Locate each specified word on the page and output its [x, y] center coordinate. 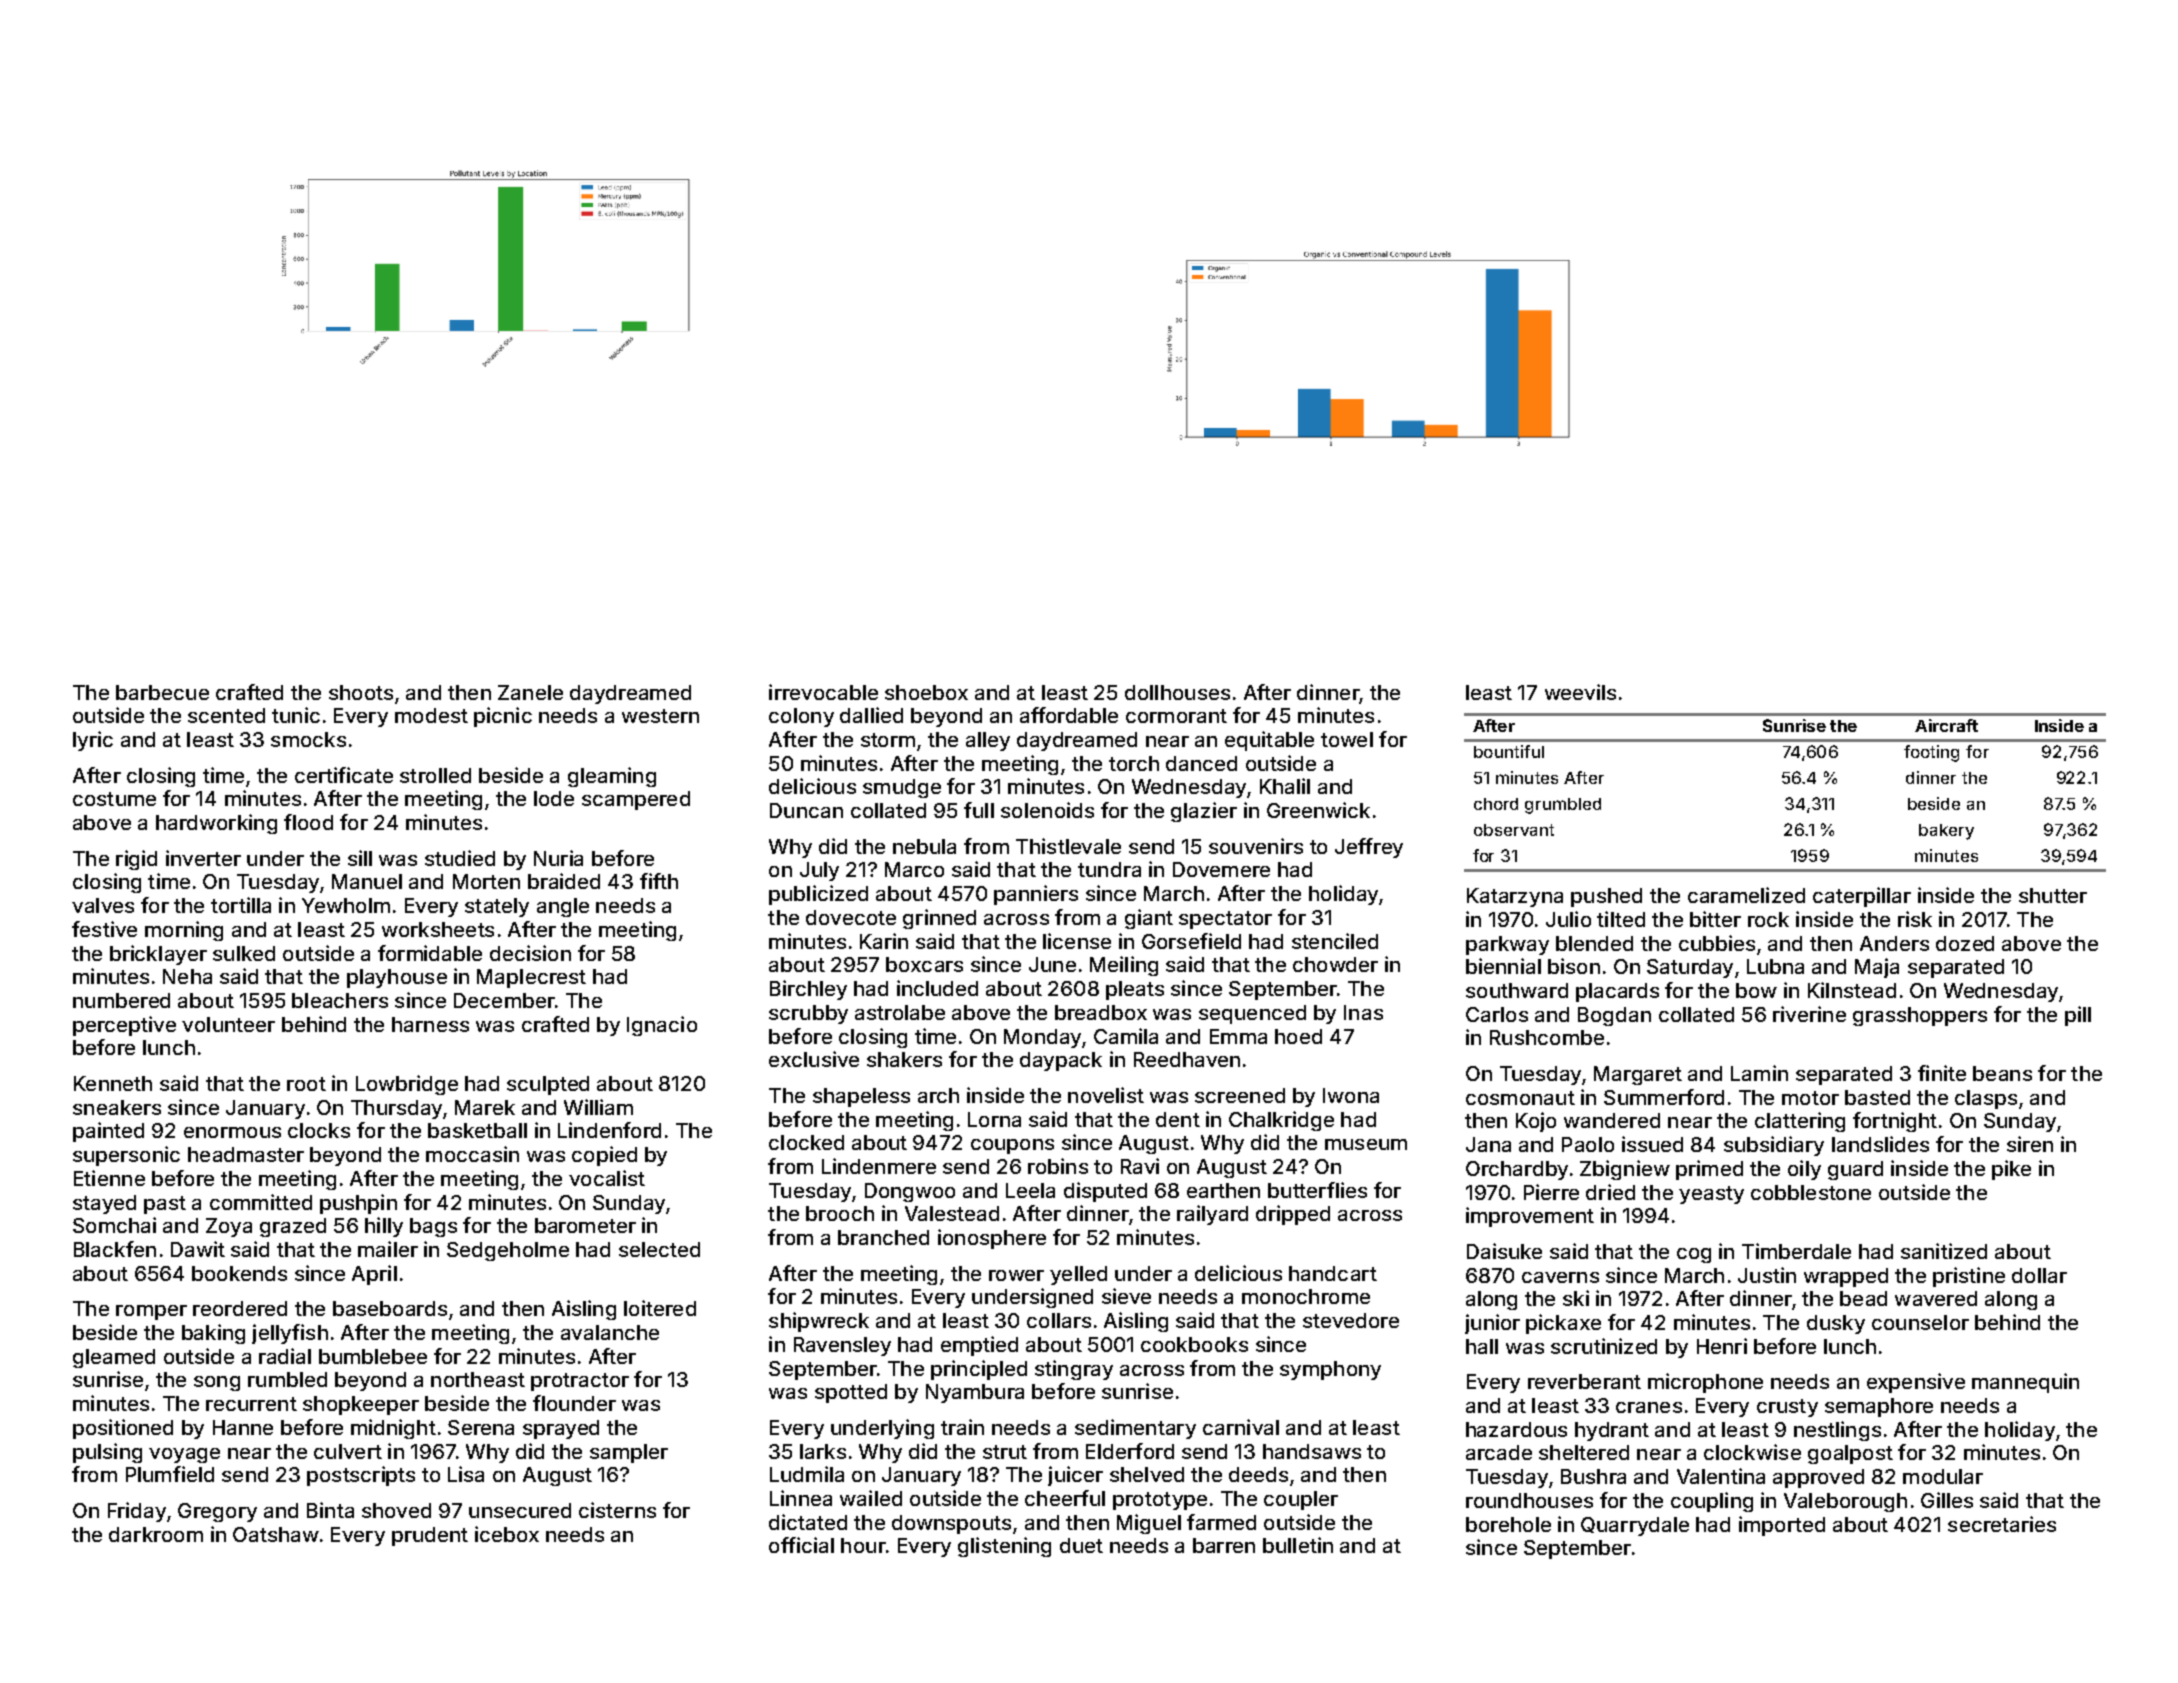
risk [1915, 919]
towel [1347, 739]
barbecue [162, 692]
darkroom [156, 1534]
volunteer [228, 1024]
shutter [2053, 895]
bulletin [1298, 1545]
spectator [1225, 920]
